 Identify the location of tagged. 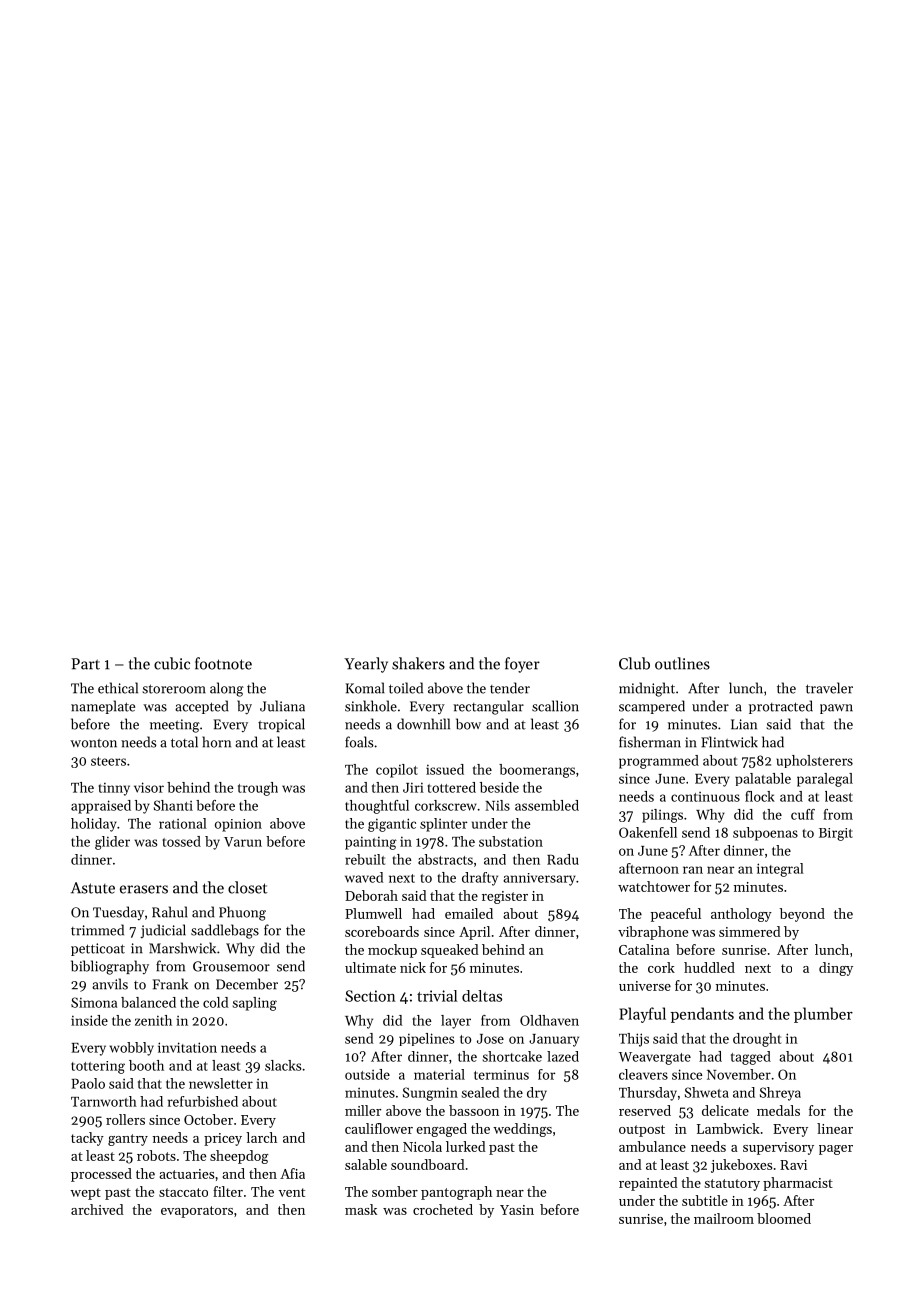
(751, 1058).
